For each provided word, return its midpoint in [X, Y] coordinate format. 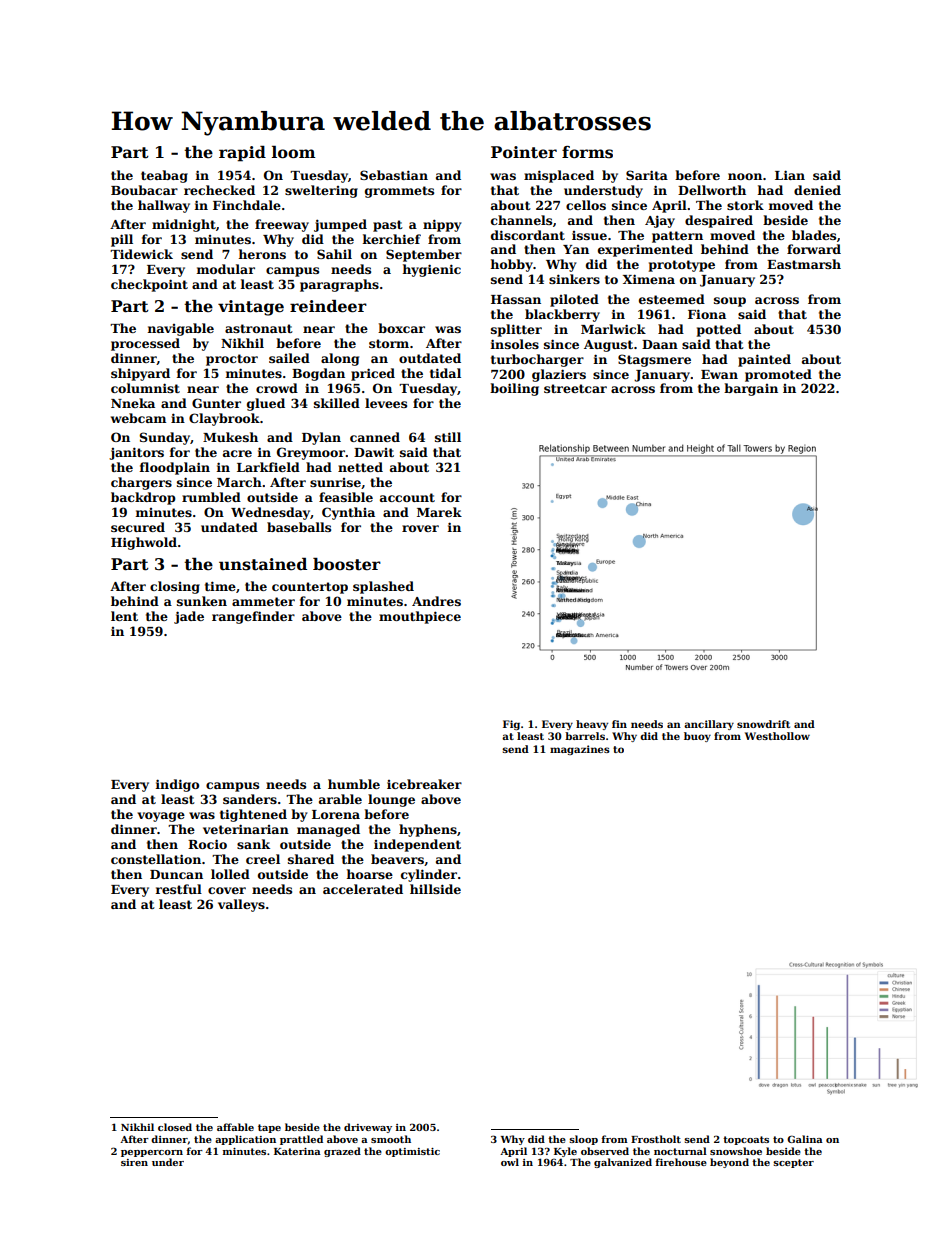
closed [175, 1127]
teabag [164, 176]
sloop [583, 1140]
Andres [436, 601]
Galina [805, 1139]
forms [587, 152]
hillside [435, 889]
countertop [310, 588]
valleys [241, 905]
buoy [697, 737]
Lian [790, 175]
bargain [751, 389]
